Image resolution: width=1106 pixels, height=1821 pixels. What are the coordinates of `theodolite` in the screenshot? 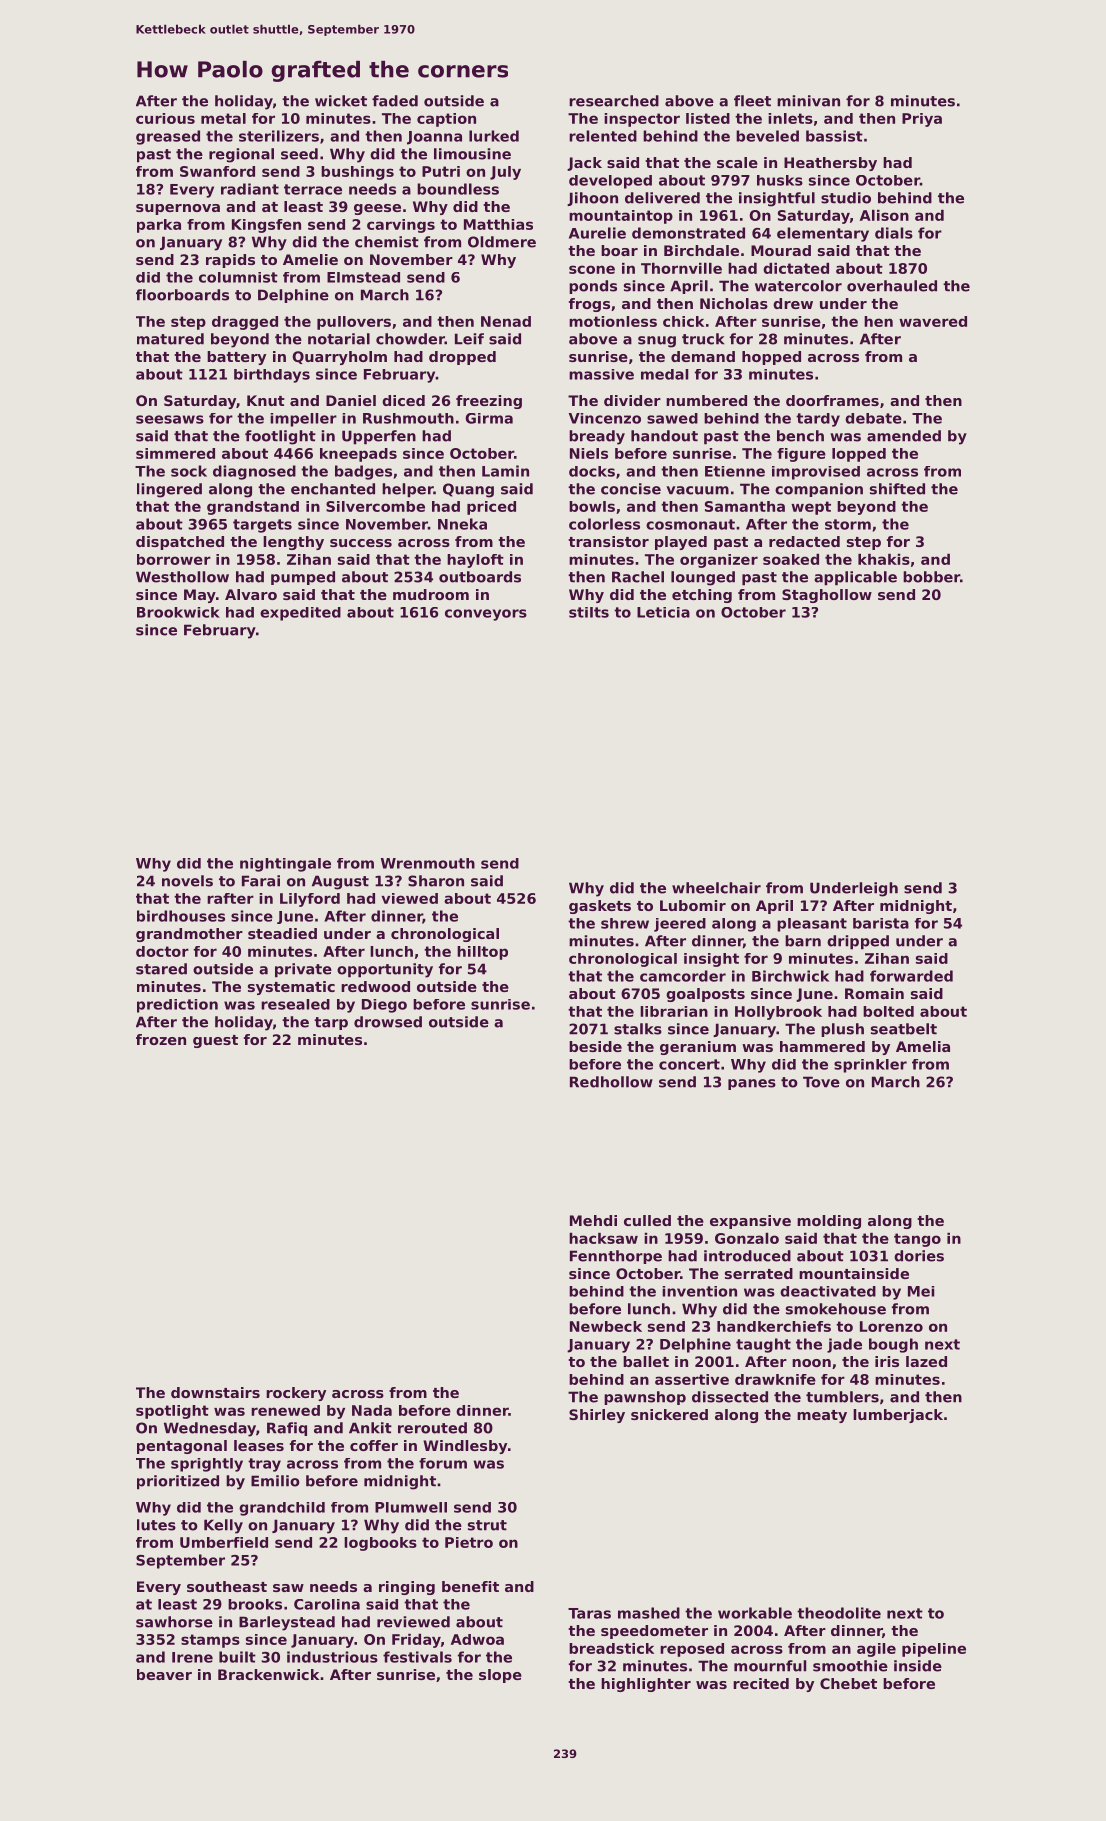 It's located at (839, 1613).
